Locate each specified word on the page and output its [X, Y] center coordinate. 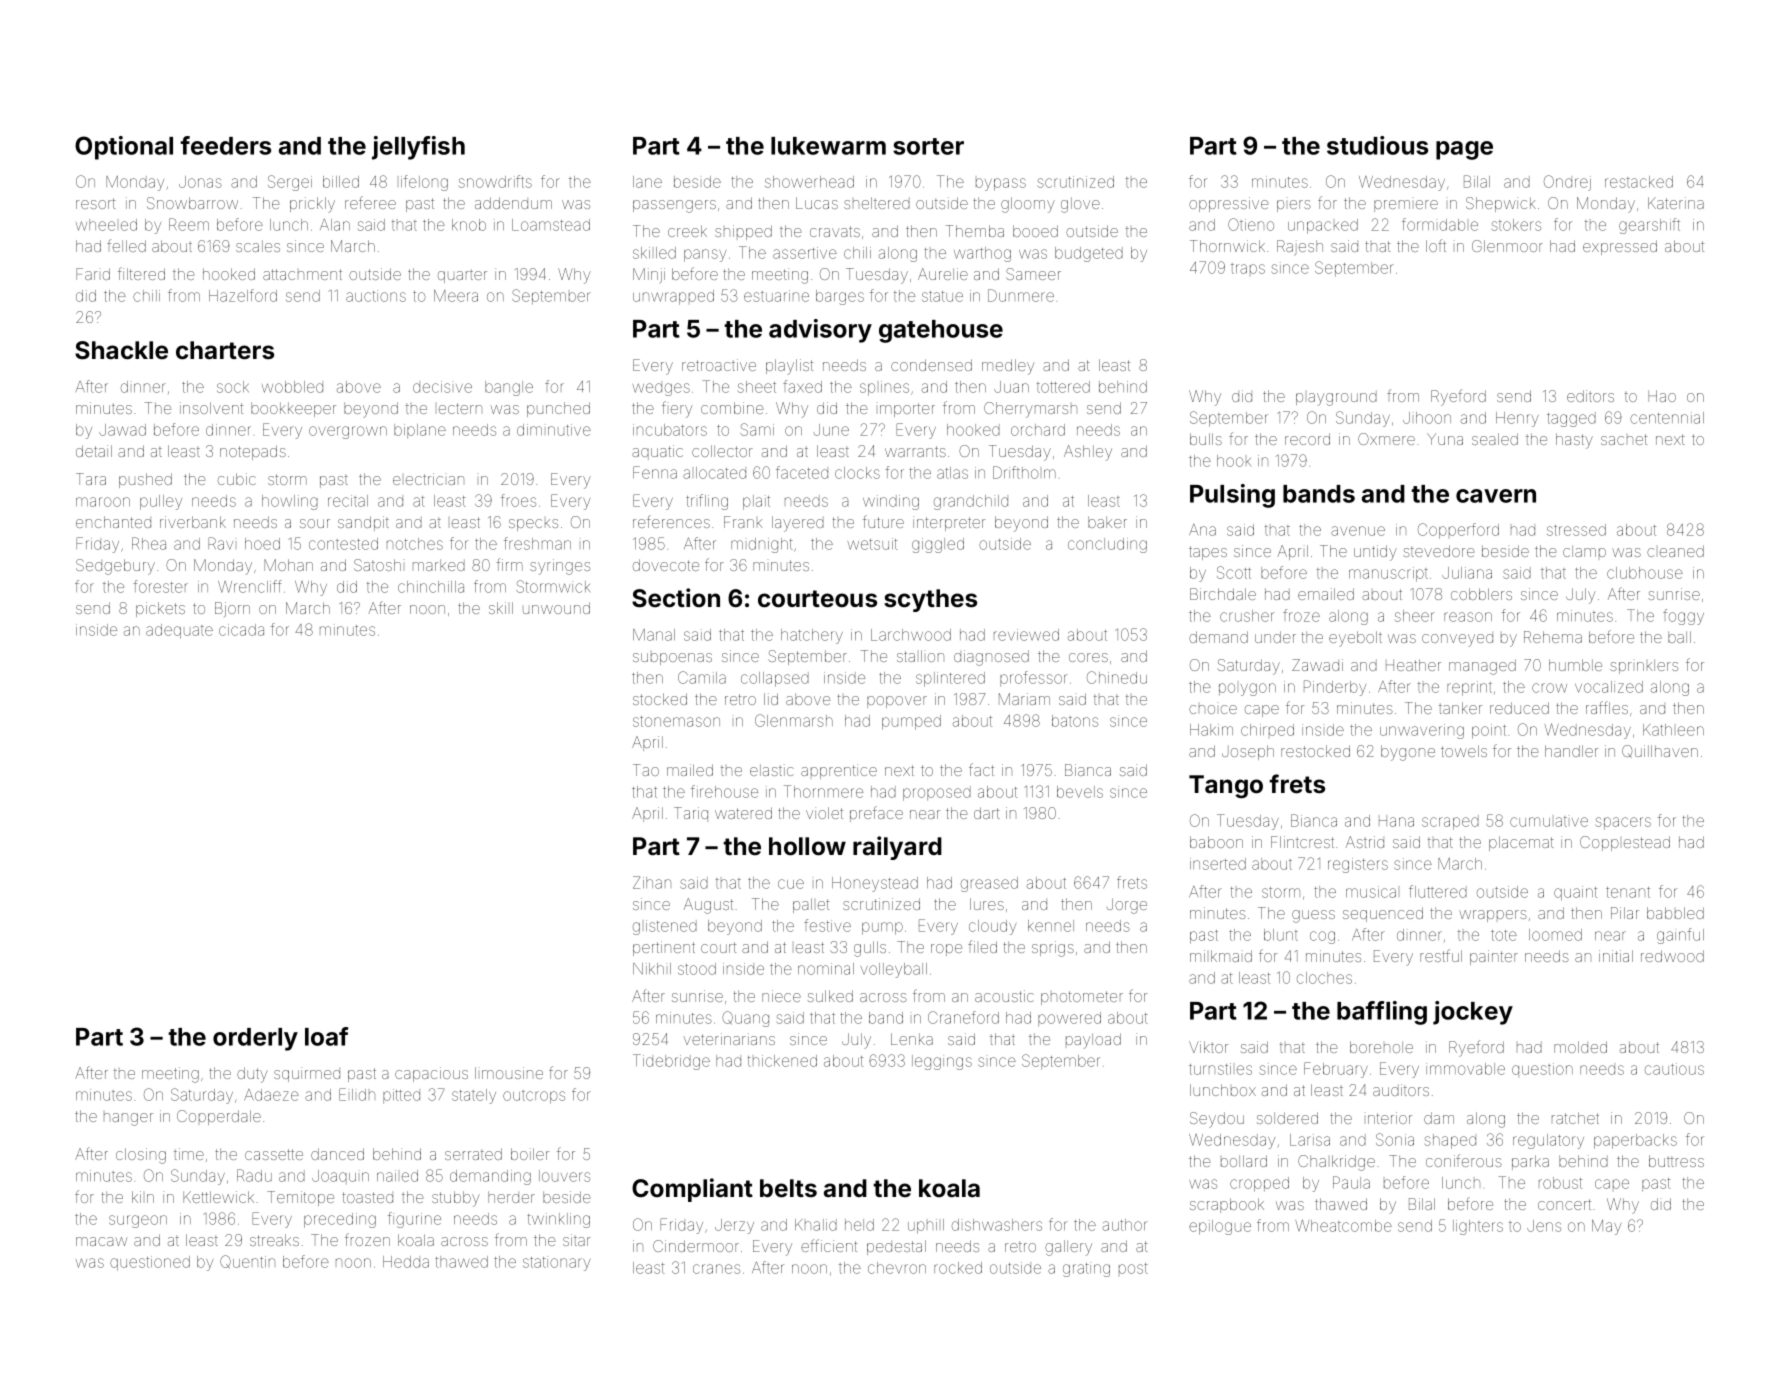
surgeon [138, 1221]
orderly [255, 1039]
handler [1571, 751]
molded [1580, 1047]
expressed [1620, 247]
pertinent [664, 948]
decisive [442, 387]
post [1133, 1268]
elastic [772, 770]
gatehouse [941, 331]
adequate [179, 631]
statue [942, 296]
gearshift [1649, 226]
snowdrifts [495, 181]
